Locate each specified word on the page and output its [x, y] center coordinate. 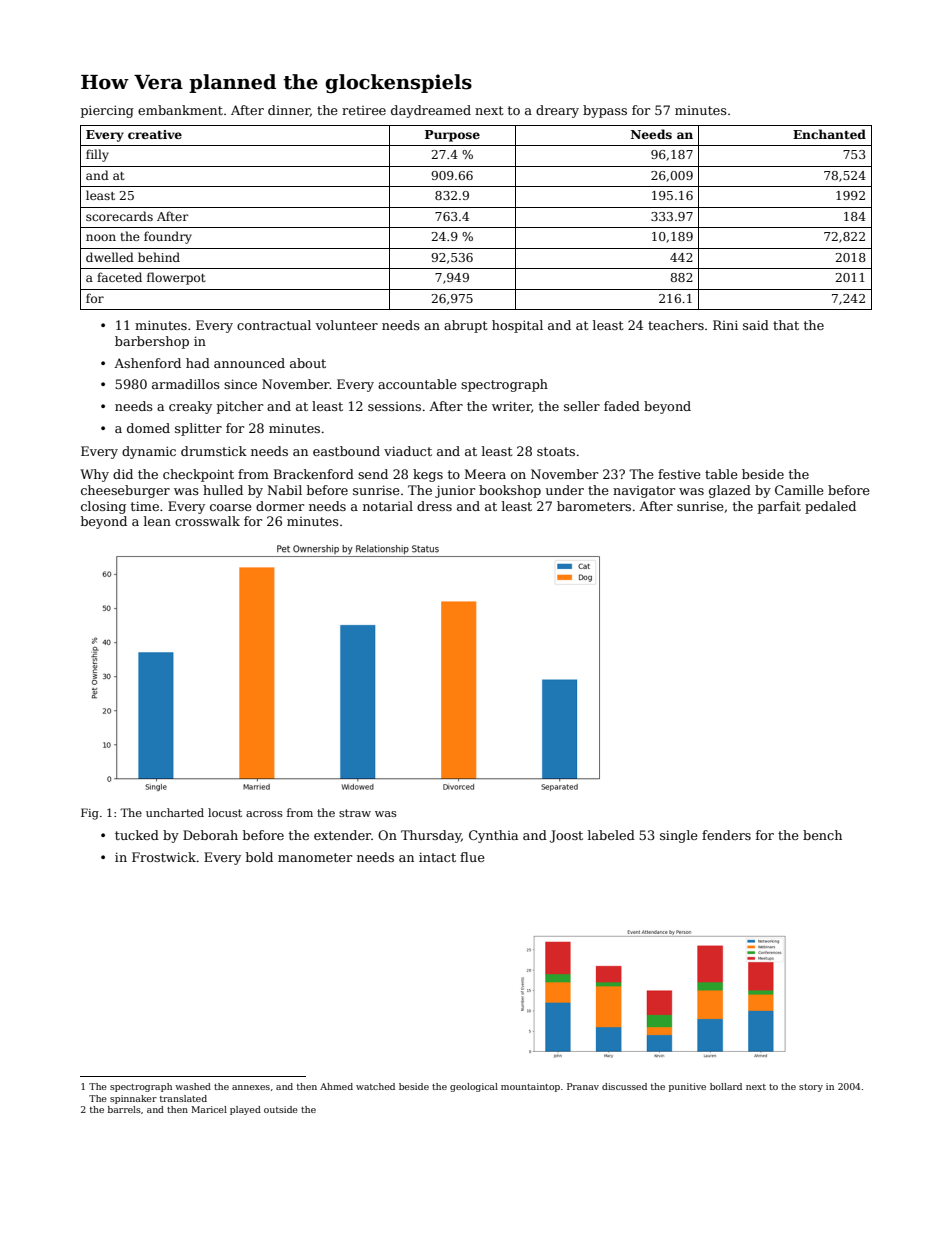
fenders [726, 835]
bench [822, 835]
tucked [137, 835]
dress [434, 506]
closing [103, 507]
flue [472, 857]
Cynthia [493, 836]
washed [193, 1086]
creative [155, 134]
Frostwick [164, 857]
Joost [566, 836]
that [786, 325]
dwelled [110, 257]
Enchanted [829, 134]
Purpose [452, 136]
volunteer [346, 325]
